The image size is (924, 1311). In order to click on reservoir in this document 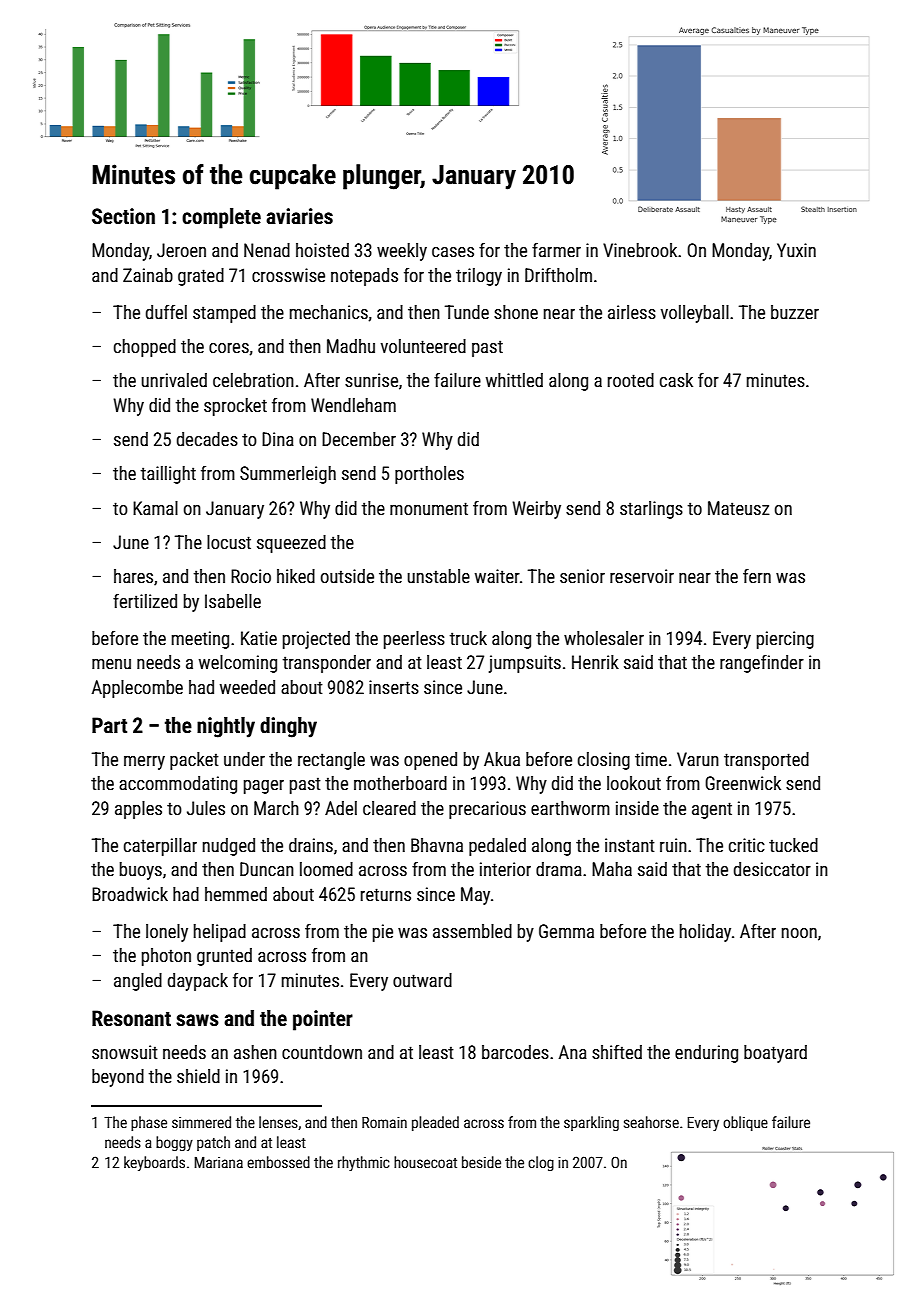, I will do `click(642, 576)`.
